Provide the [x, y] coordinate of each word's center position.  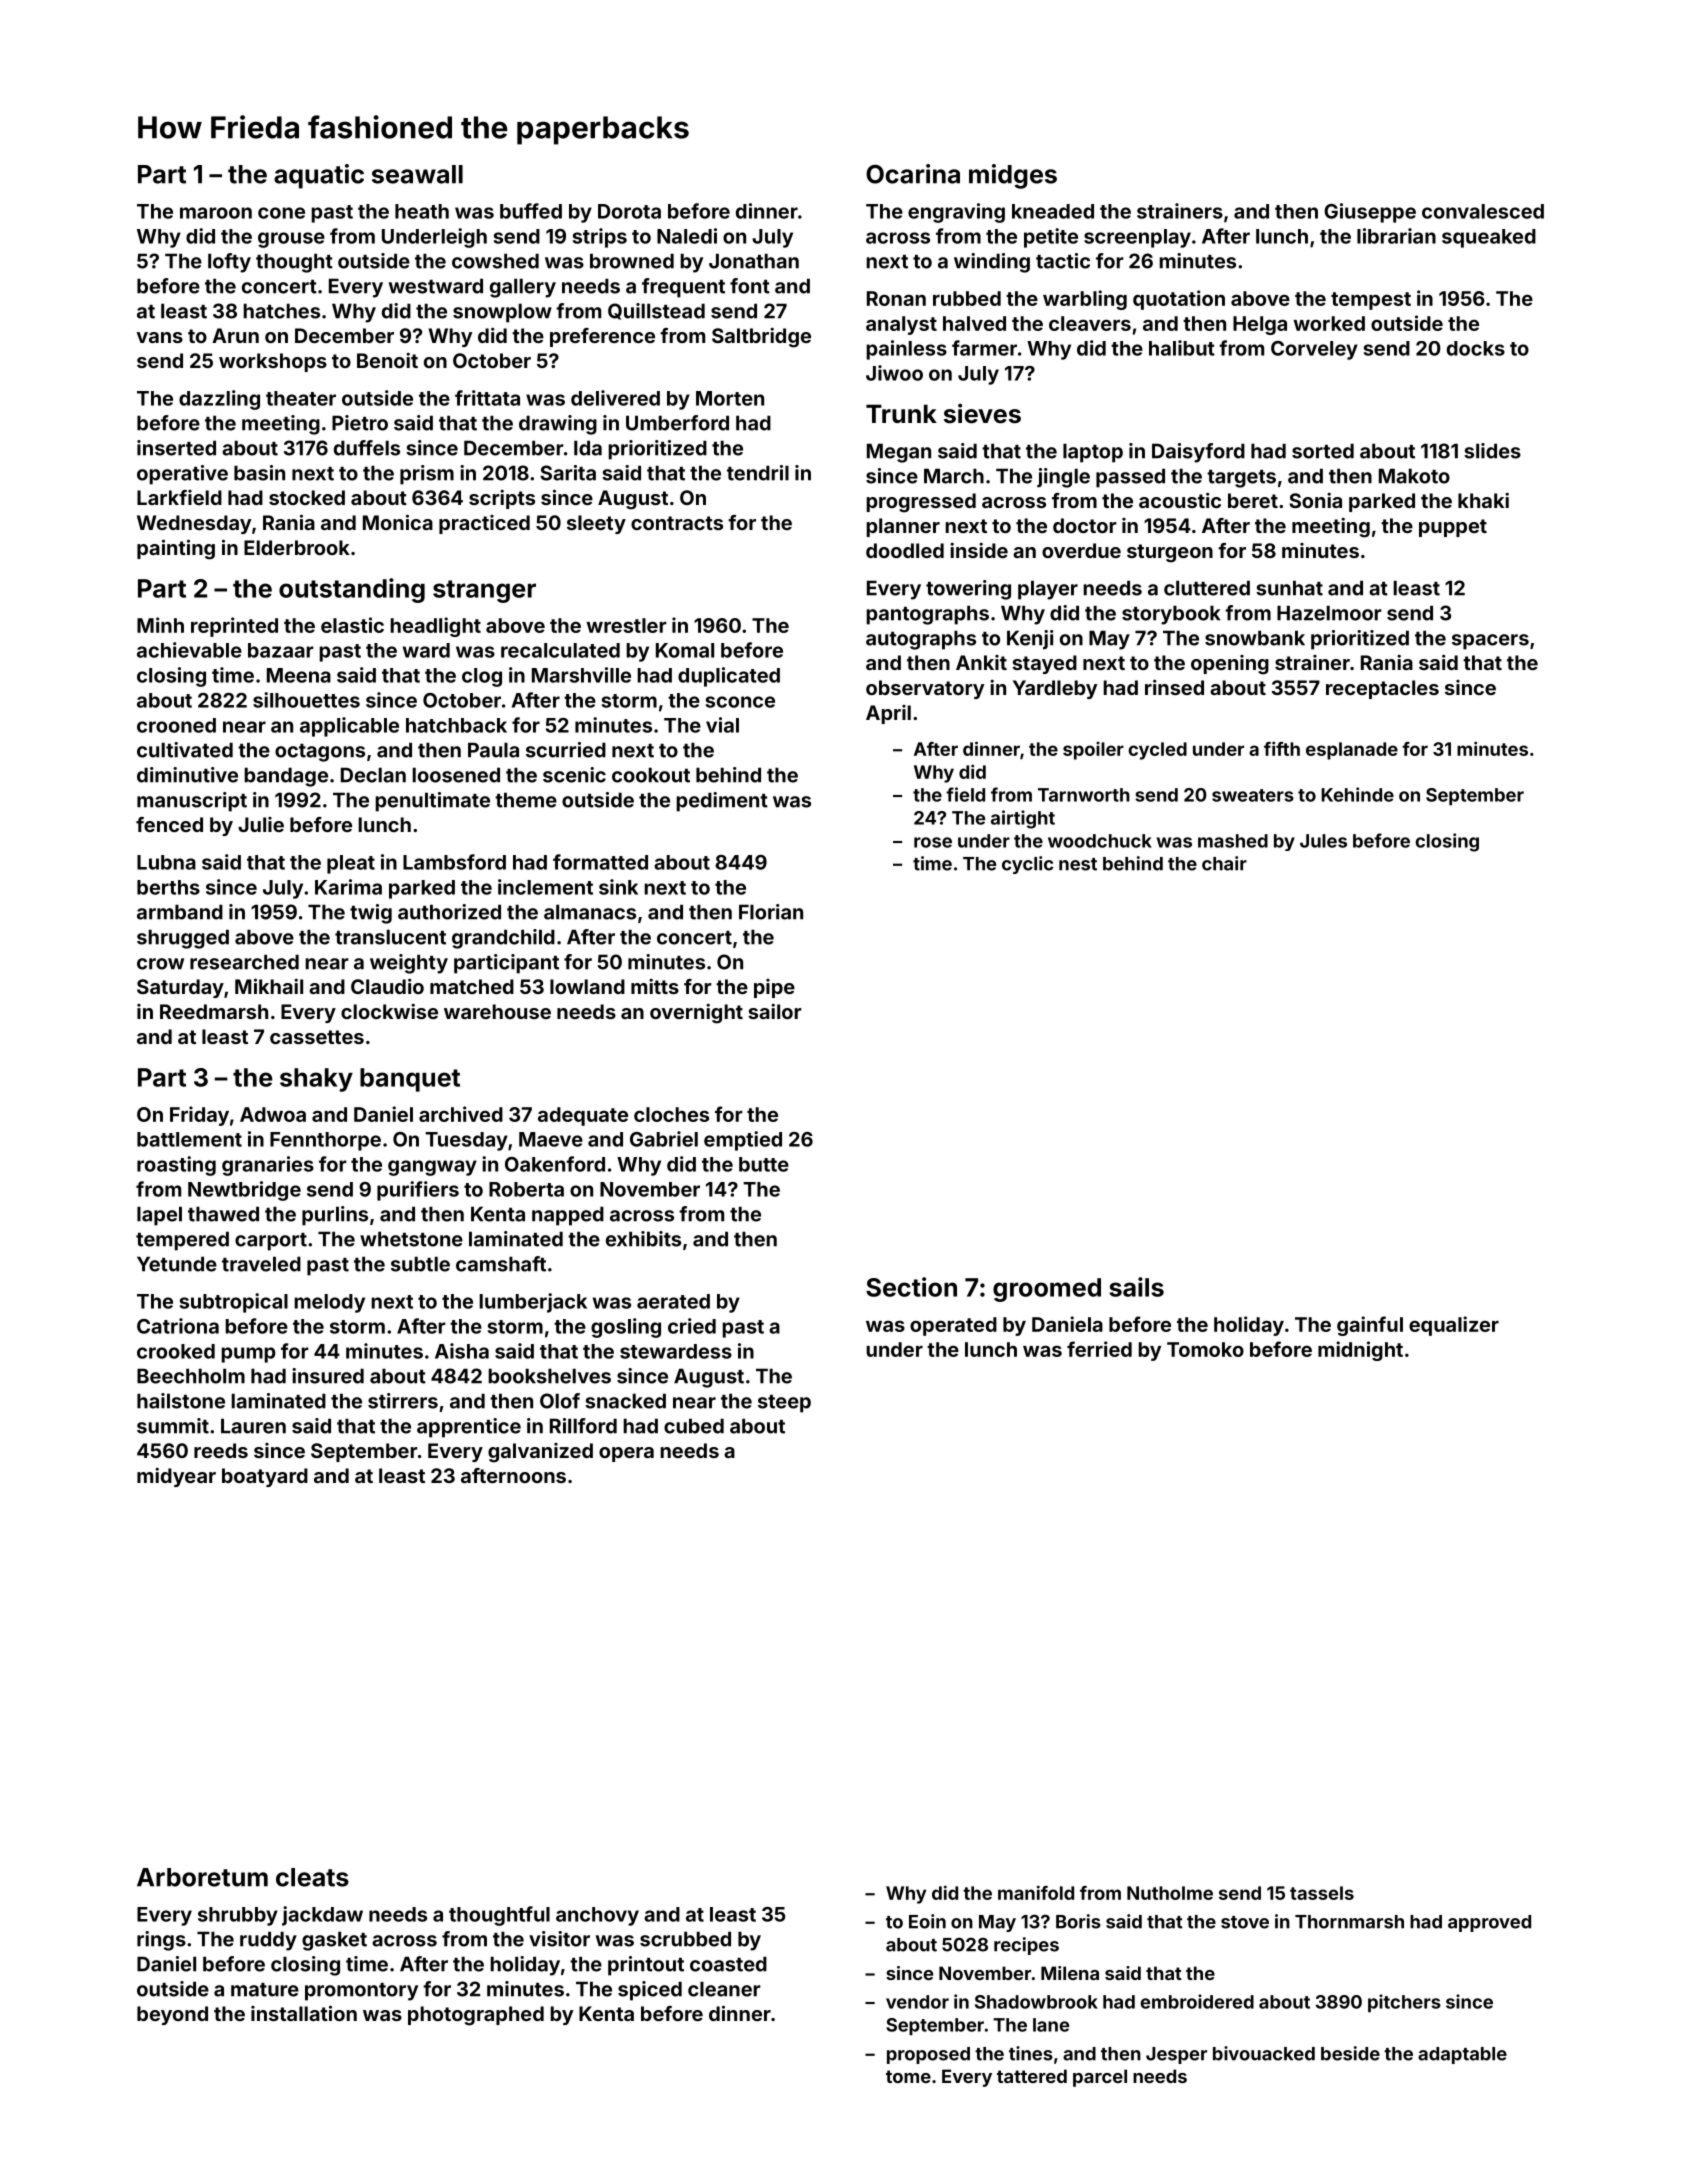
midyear [176, 1477]
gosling [626, 1328]
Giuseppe [1370, 213]
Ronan [896, 298]
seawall [417, 174]
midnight [1360, 1351]
